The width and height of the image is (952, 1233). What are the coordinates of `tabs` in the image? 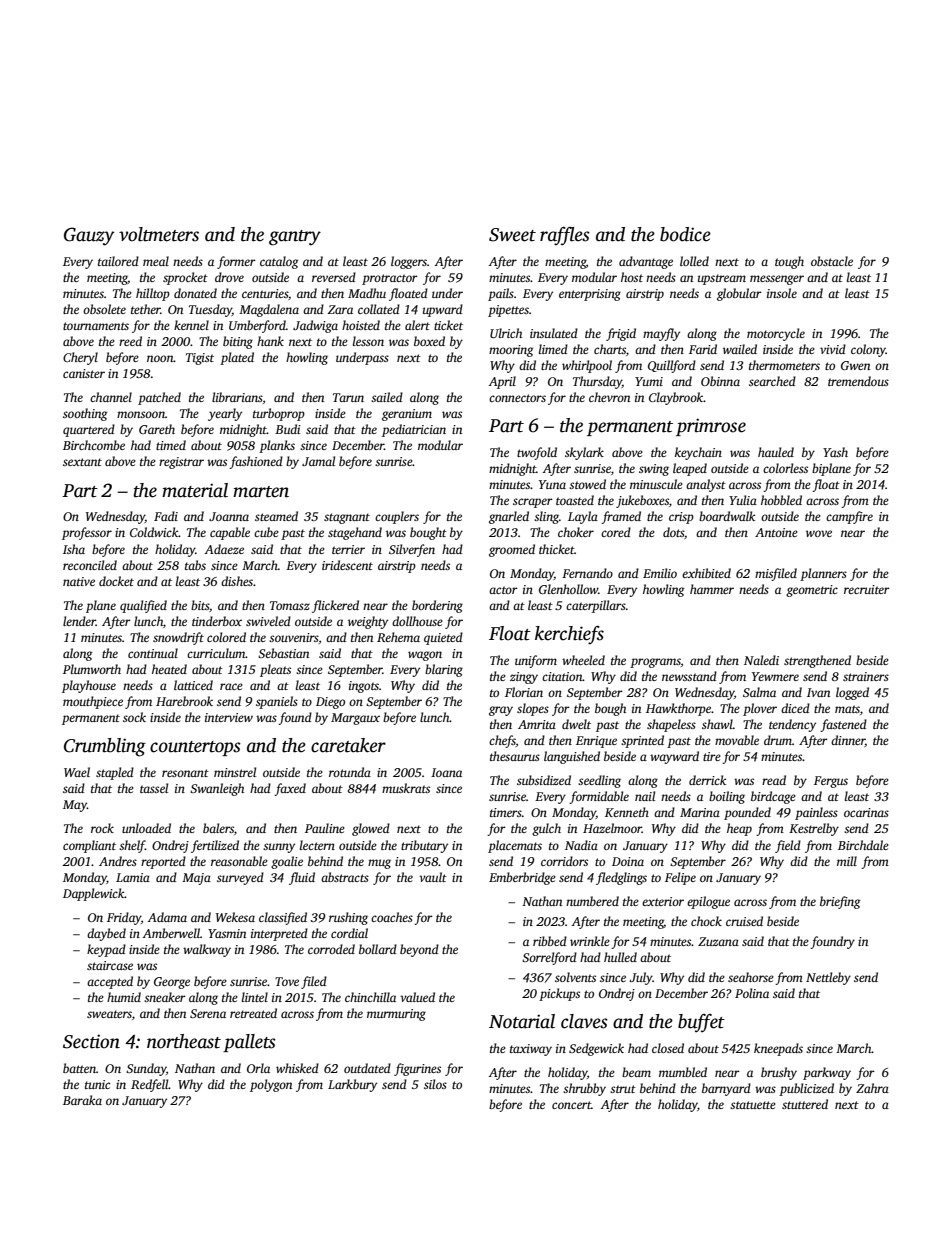 It's located at (195, 565).
